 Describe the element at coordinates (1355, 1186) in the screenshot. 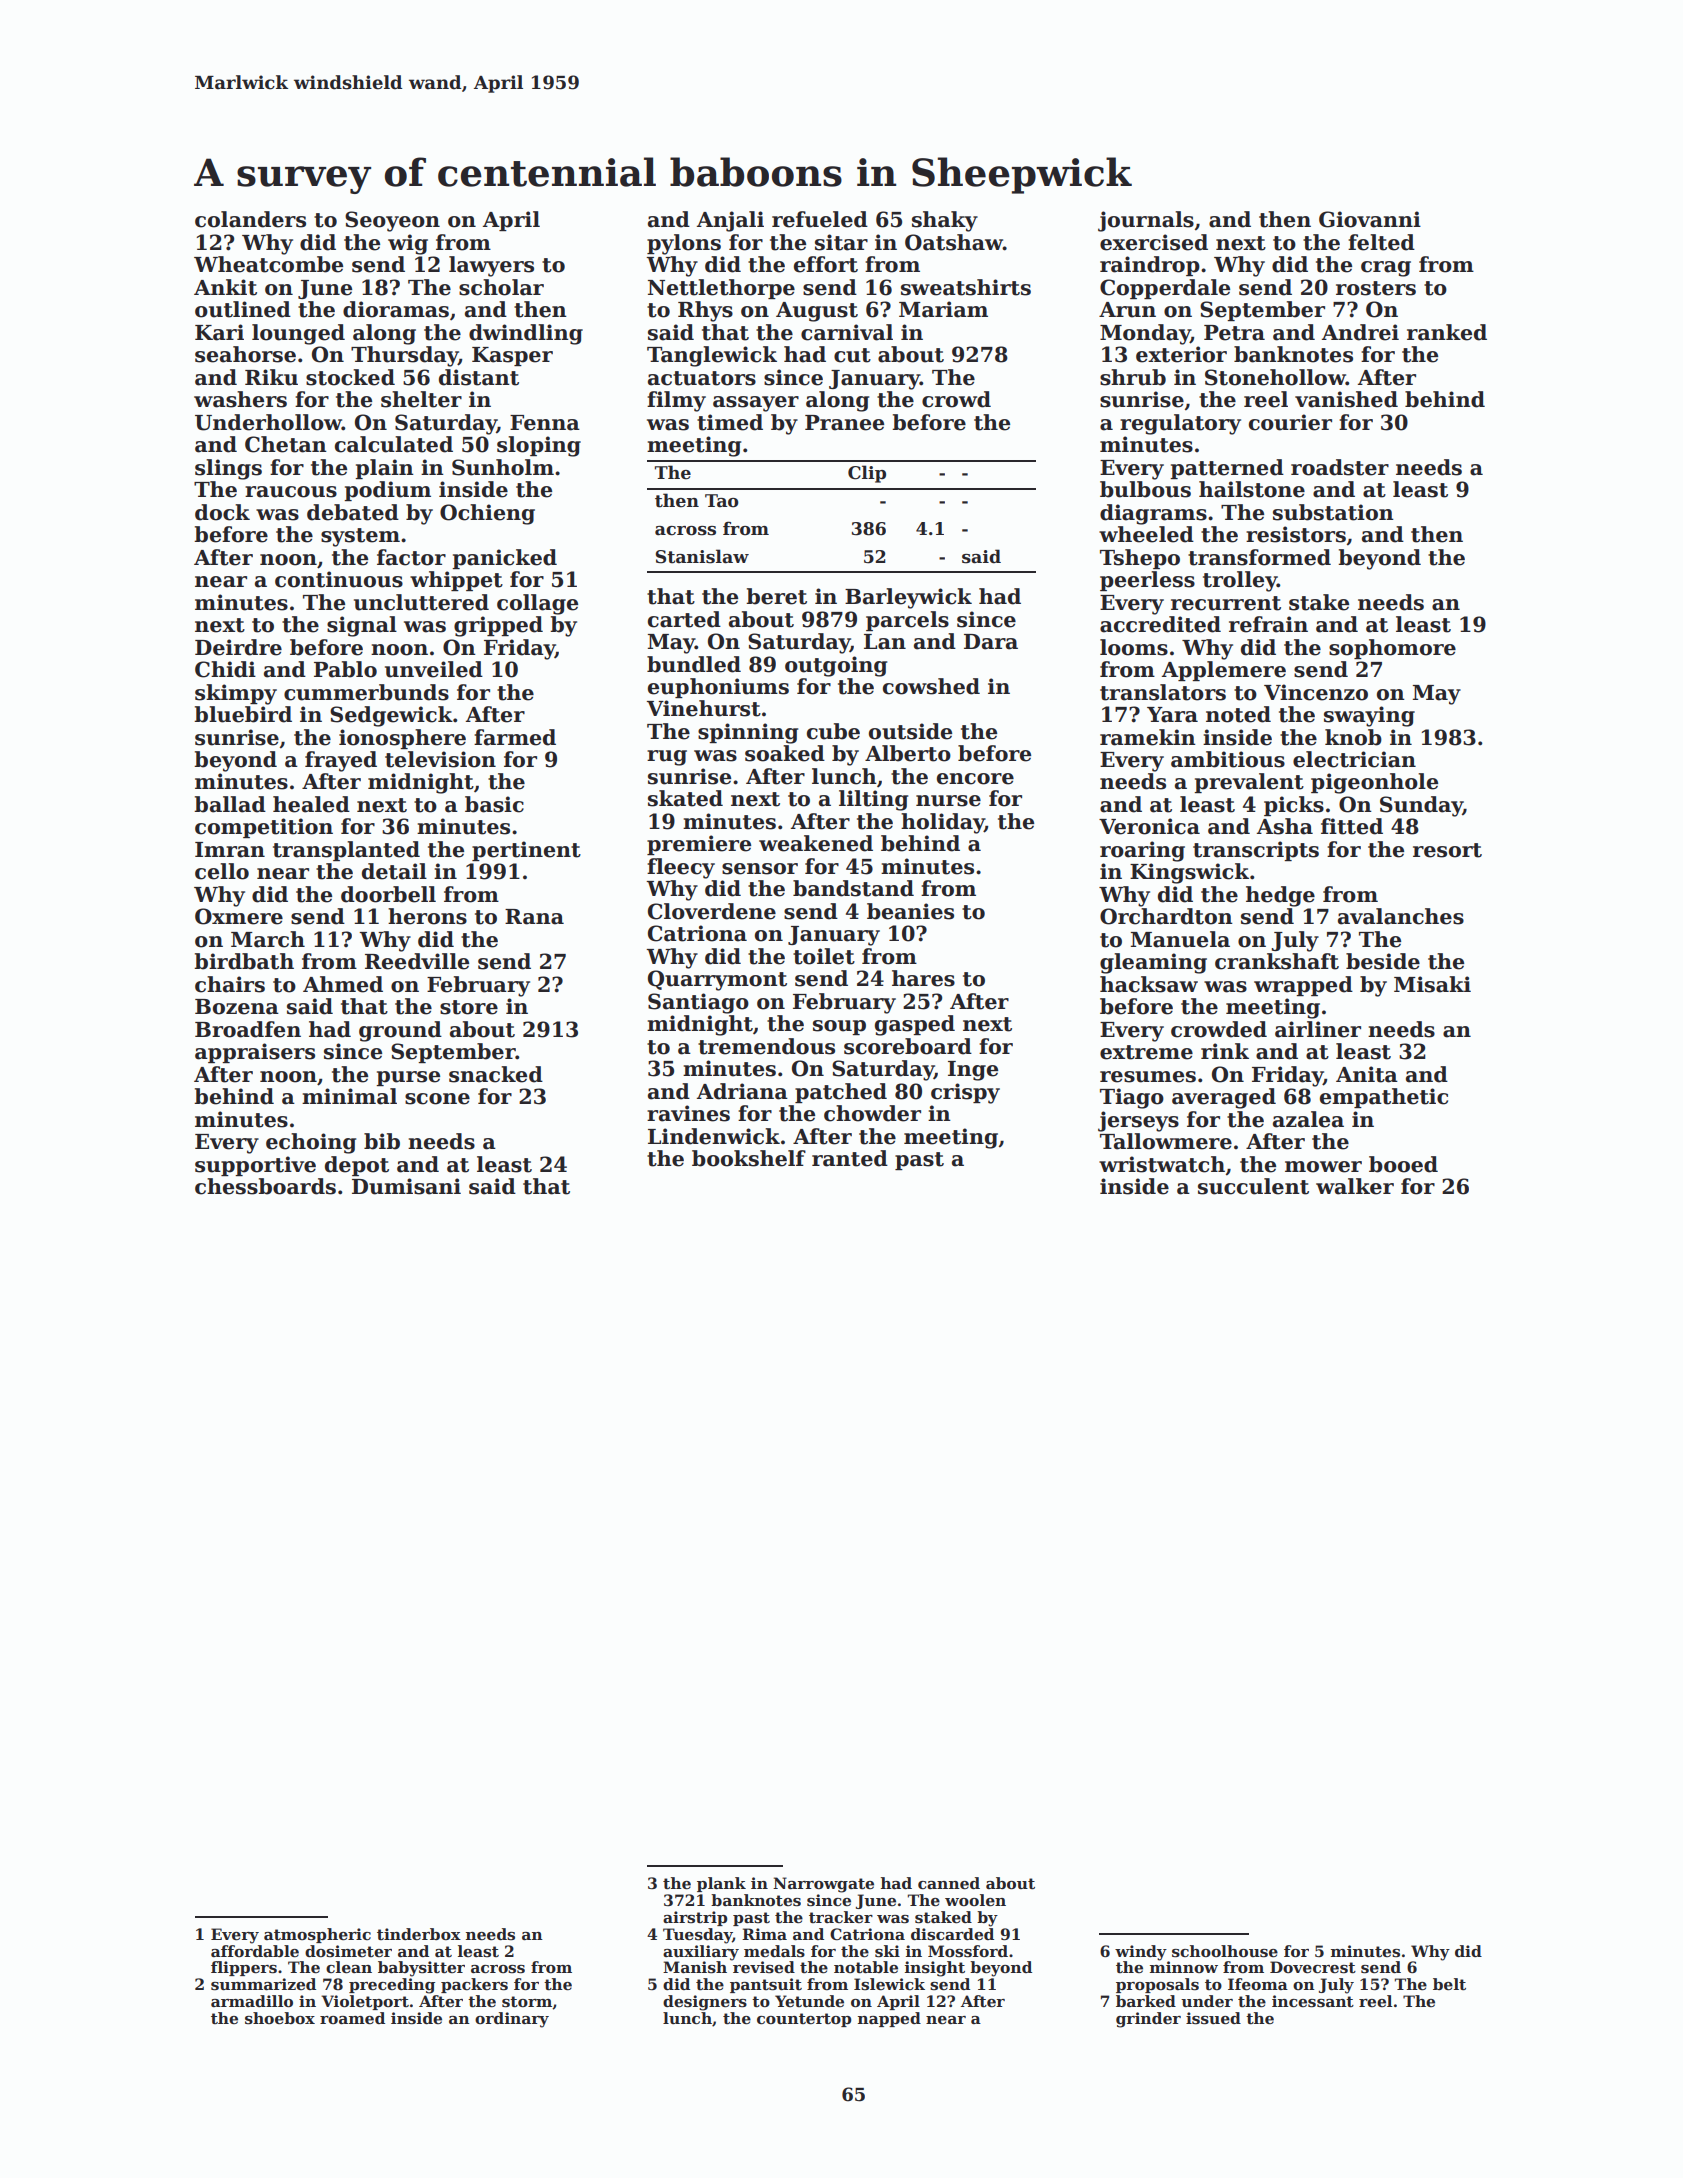

I see `walker` at that location.
